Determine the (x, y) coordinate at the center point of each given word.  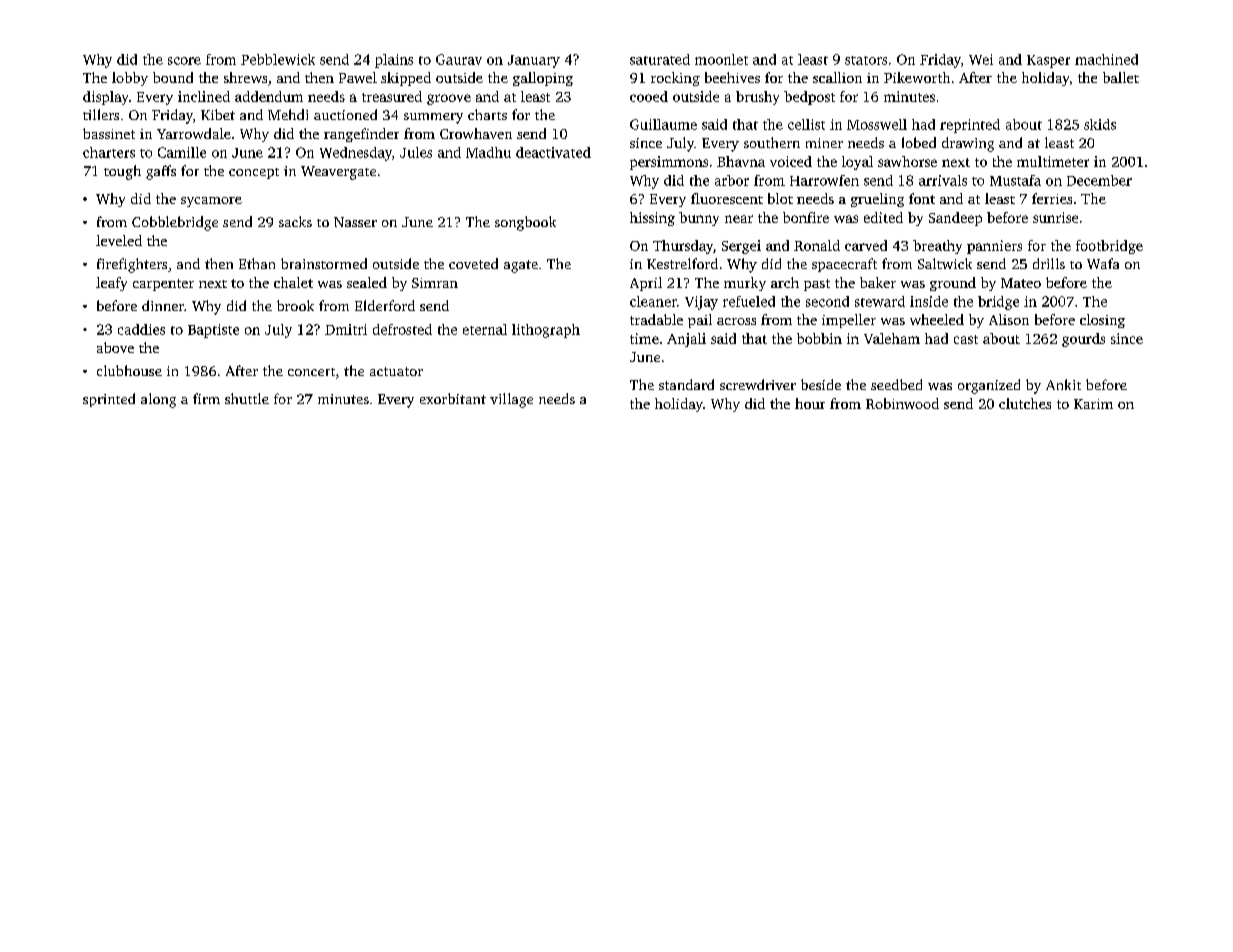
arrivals (943, 180)
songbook (525, 223)
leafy (111, 284)
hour (810, 403)
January (534, 61)
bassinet (109, 133)
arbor (732, 180)
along (158, 400)
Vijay (701, 303)
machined (1106, 59)
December (1099, 180)
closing (1102, 321)
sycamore (211, 202)
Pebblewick (278, 59)
